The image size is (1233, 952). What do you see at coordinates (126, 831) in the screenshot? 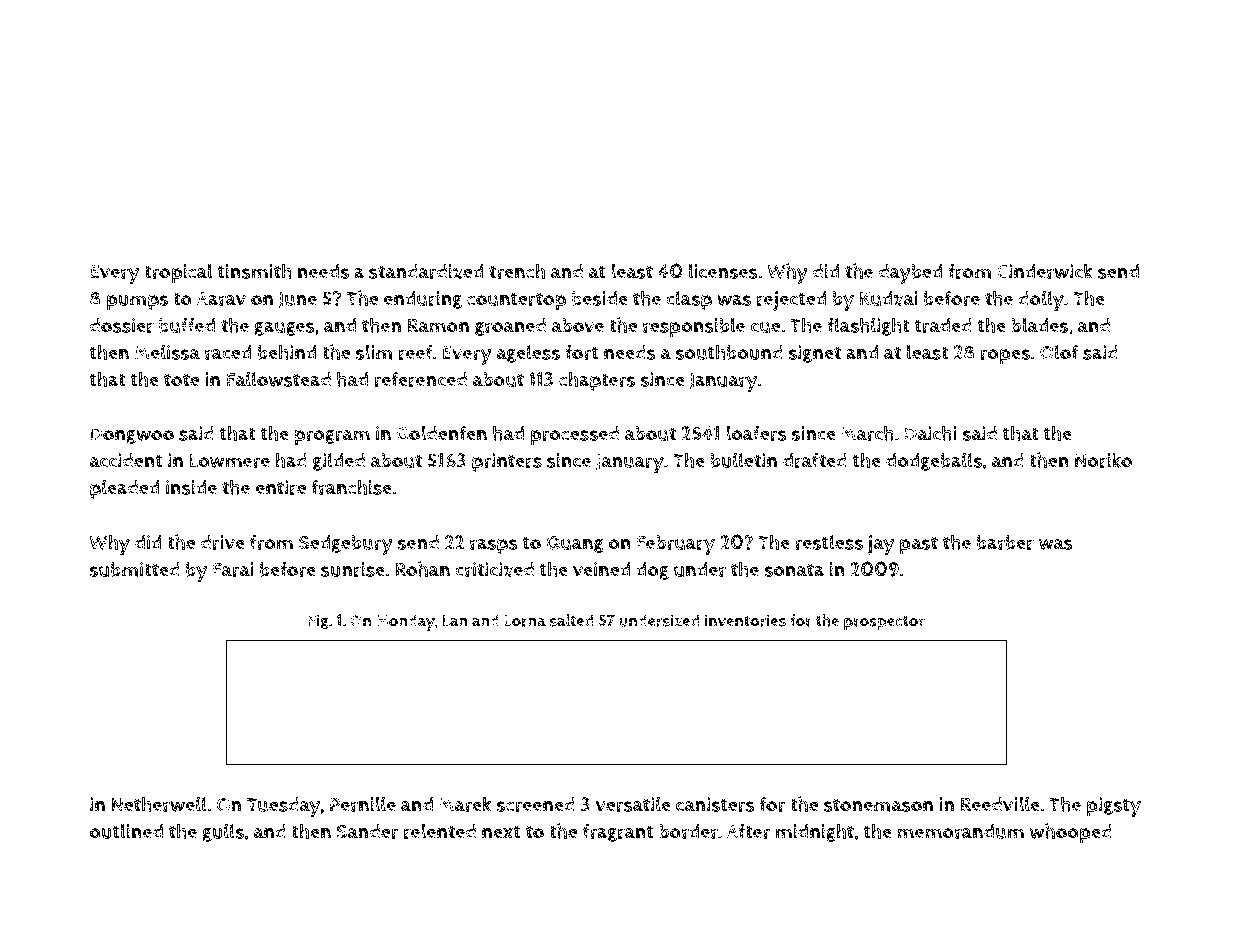
I see `outlined` at bounding box center [126, 831].
